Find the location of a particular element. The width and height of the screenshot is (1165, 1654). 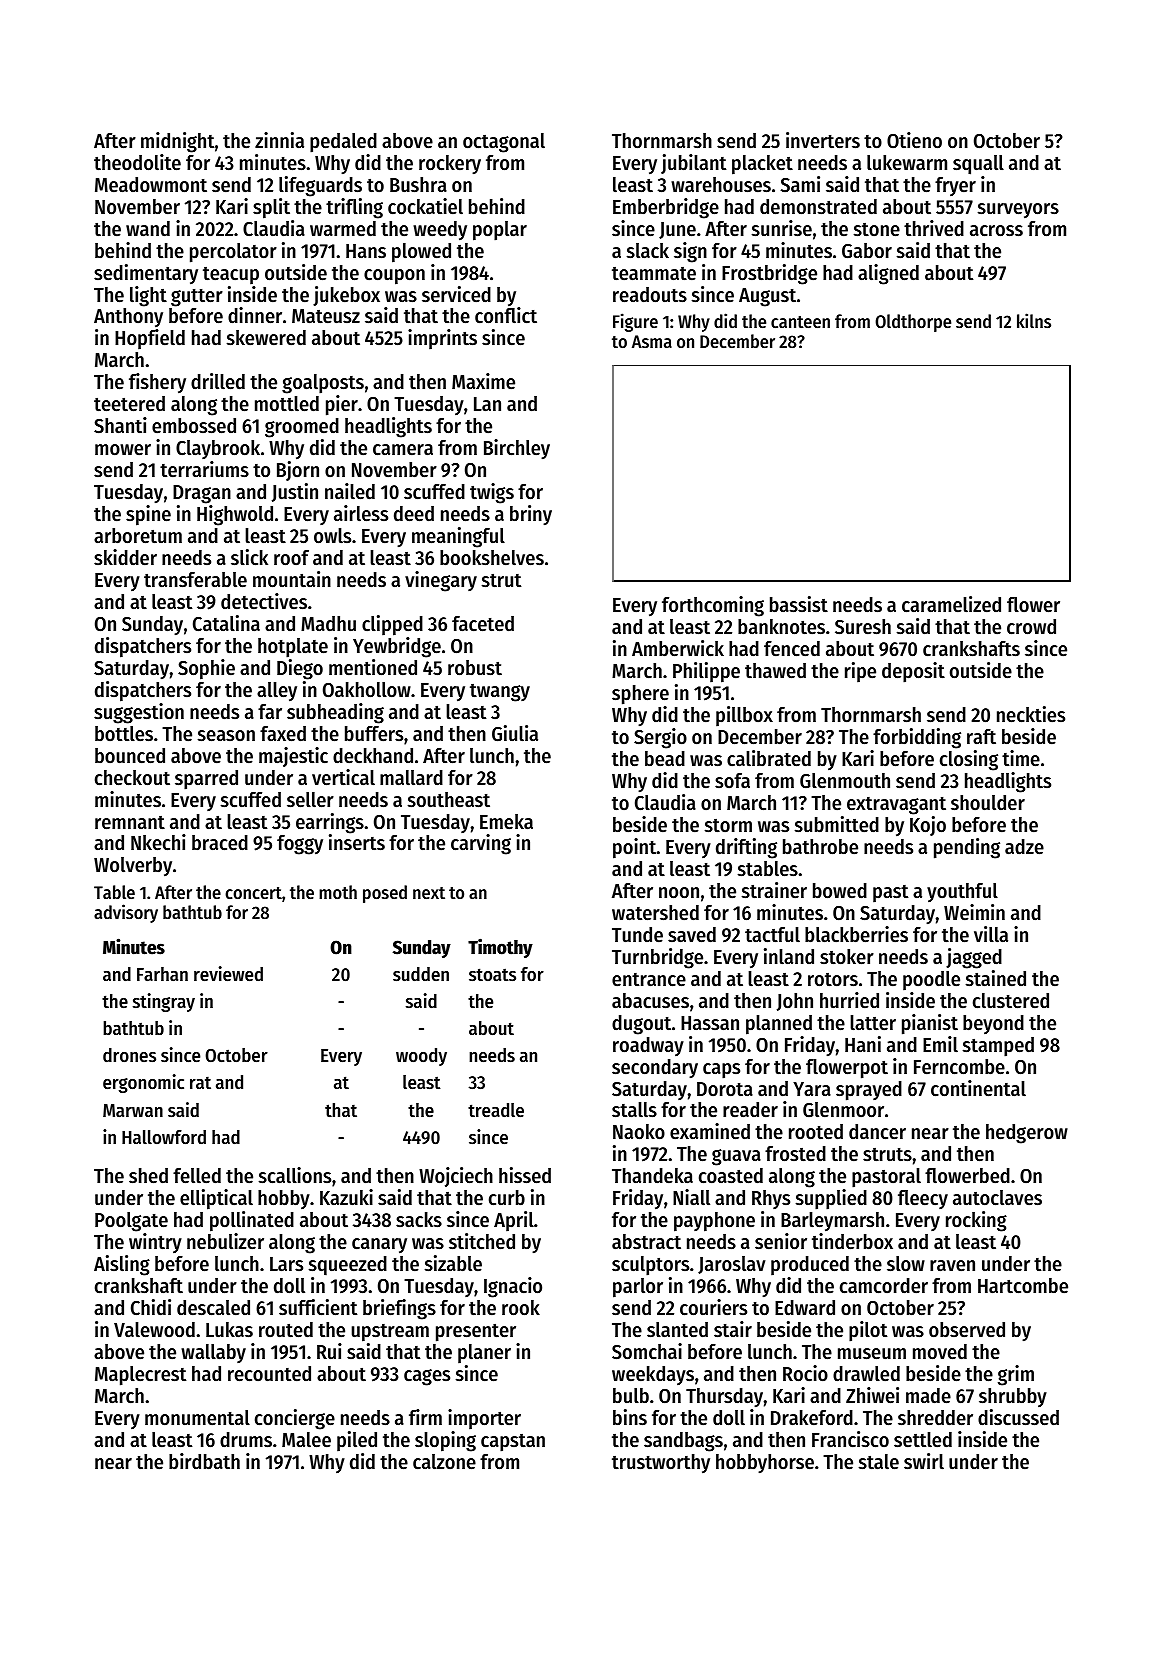

slow is located at coordinates (906, 1264).
